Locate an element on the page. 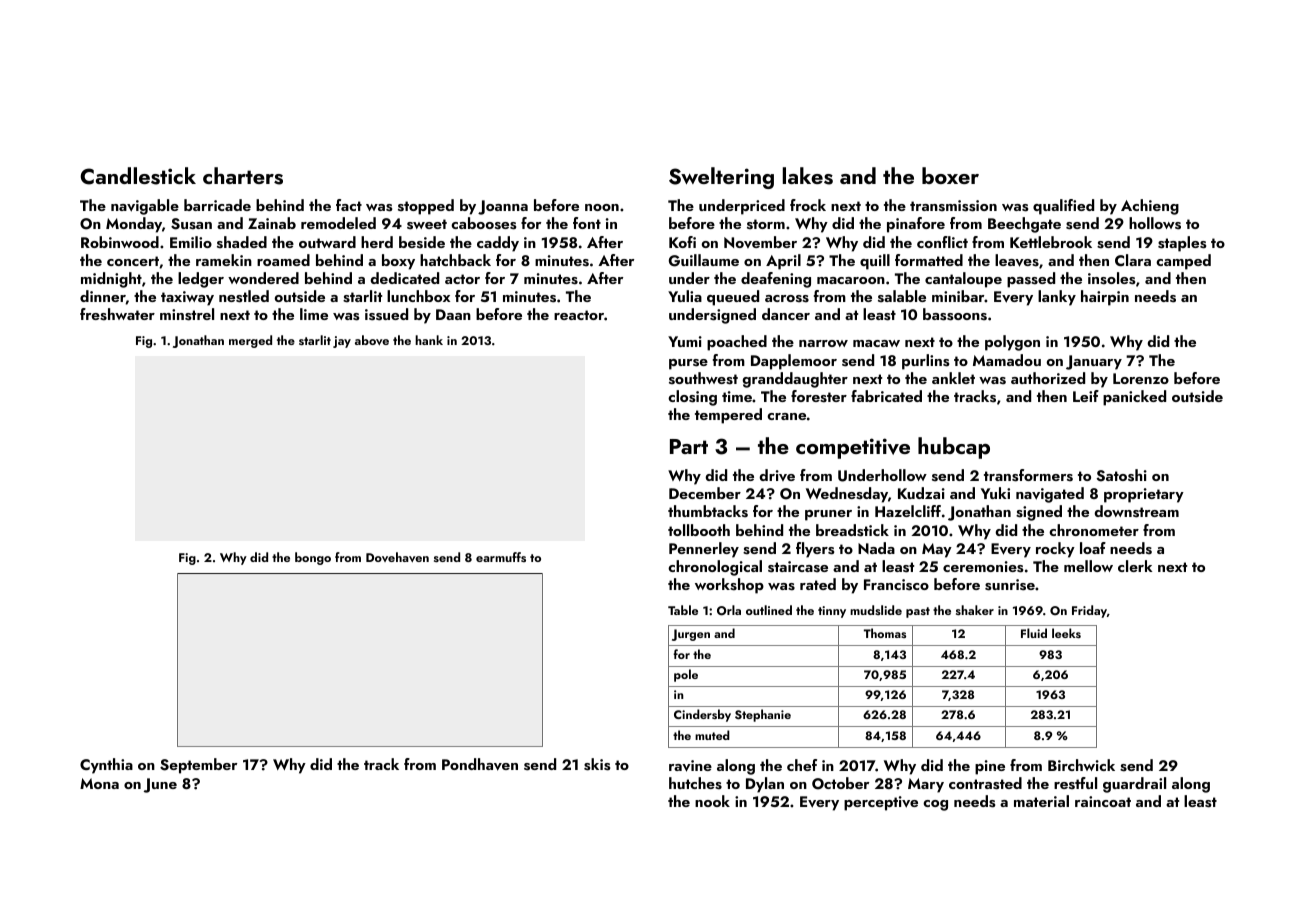 The width and height of the image is (1308, 924). Candlestick is located at coordinates (138, 176).
